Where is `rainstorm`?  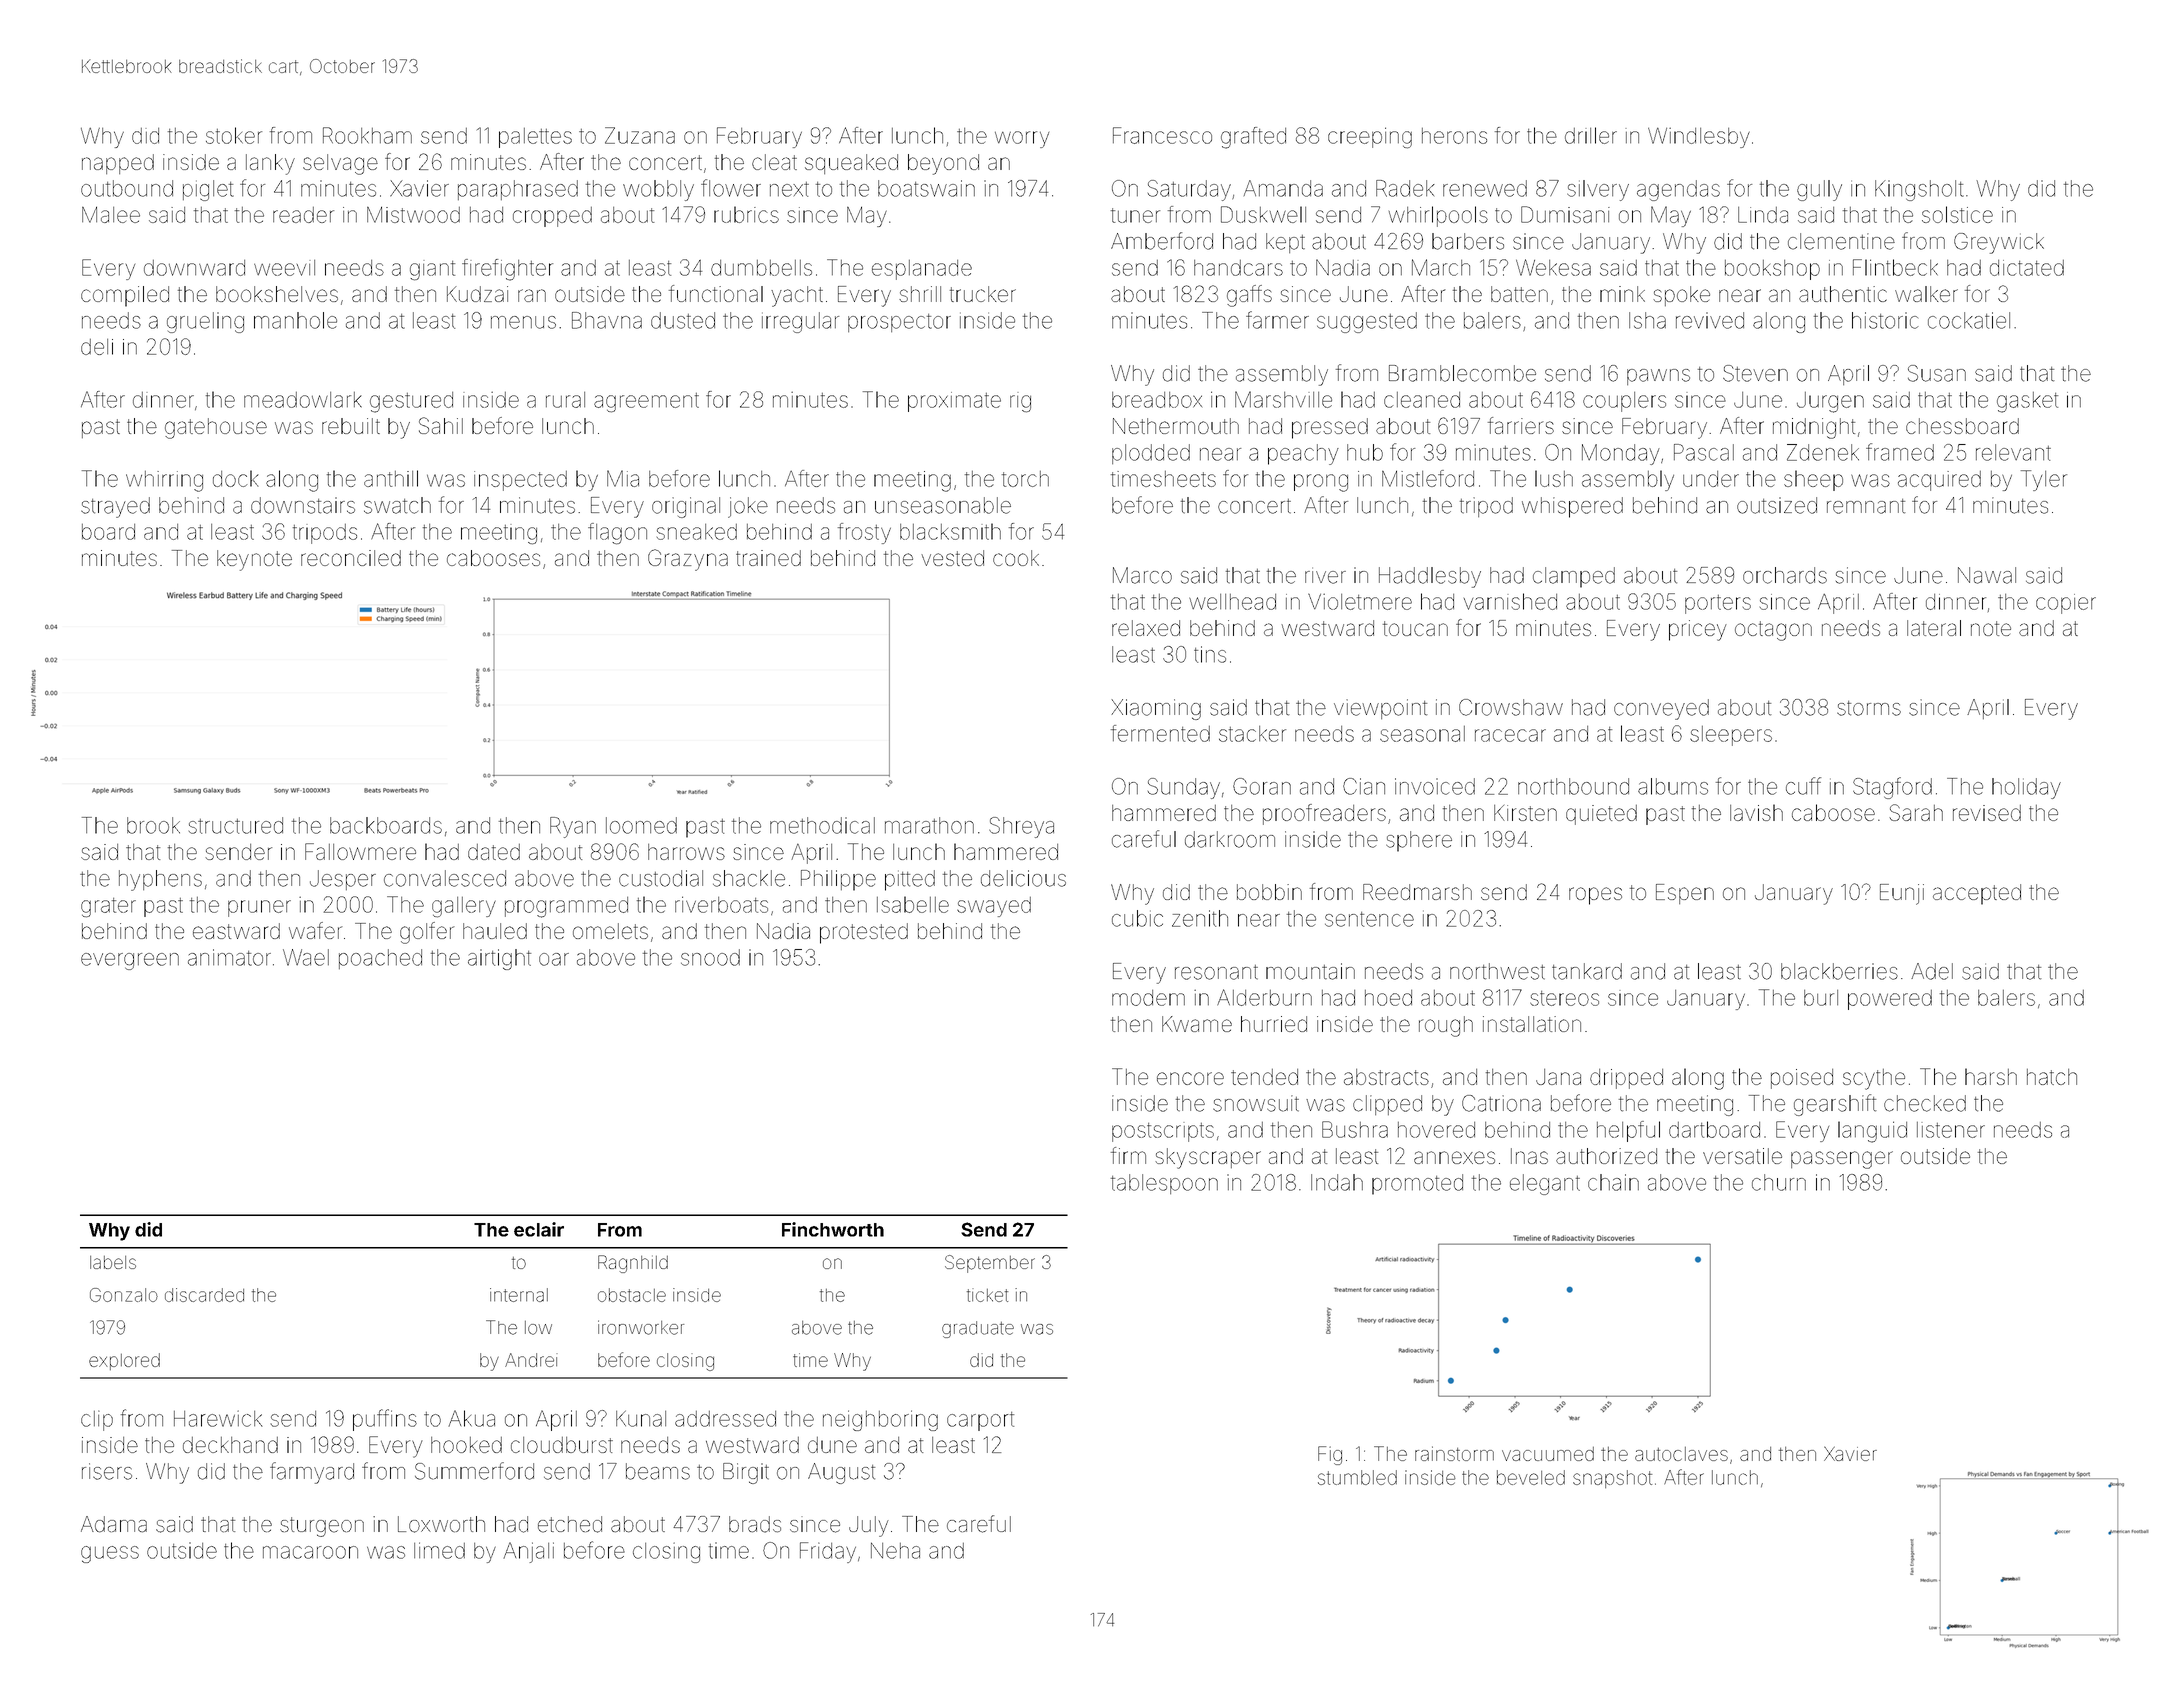 rainstorm is located at coordinates (1454, 1453).
